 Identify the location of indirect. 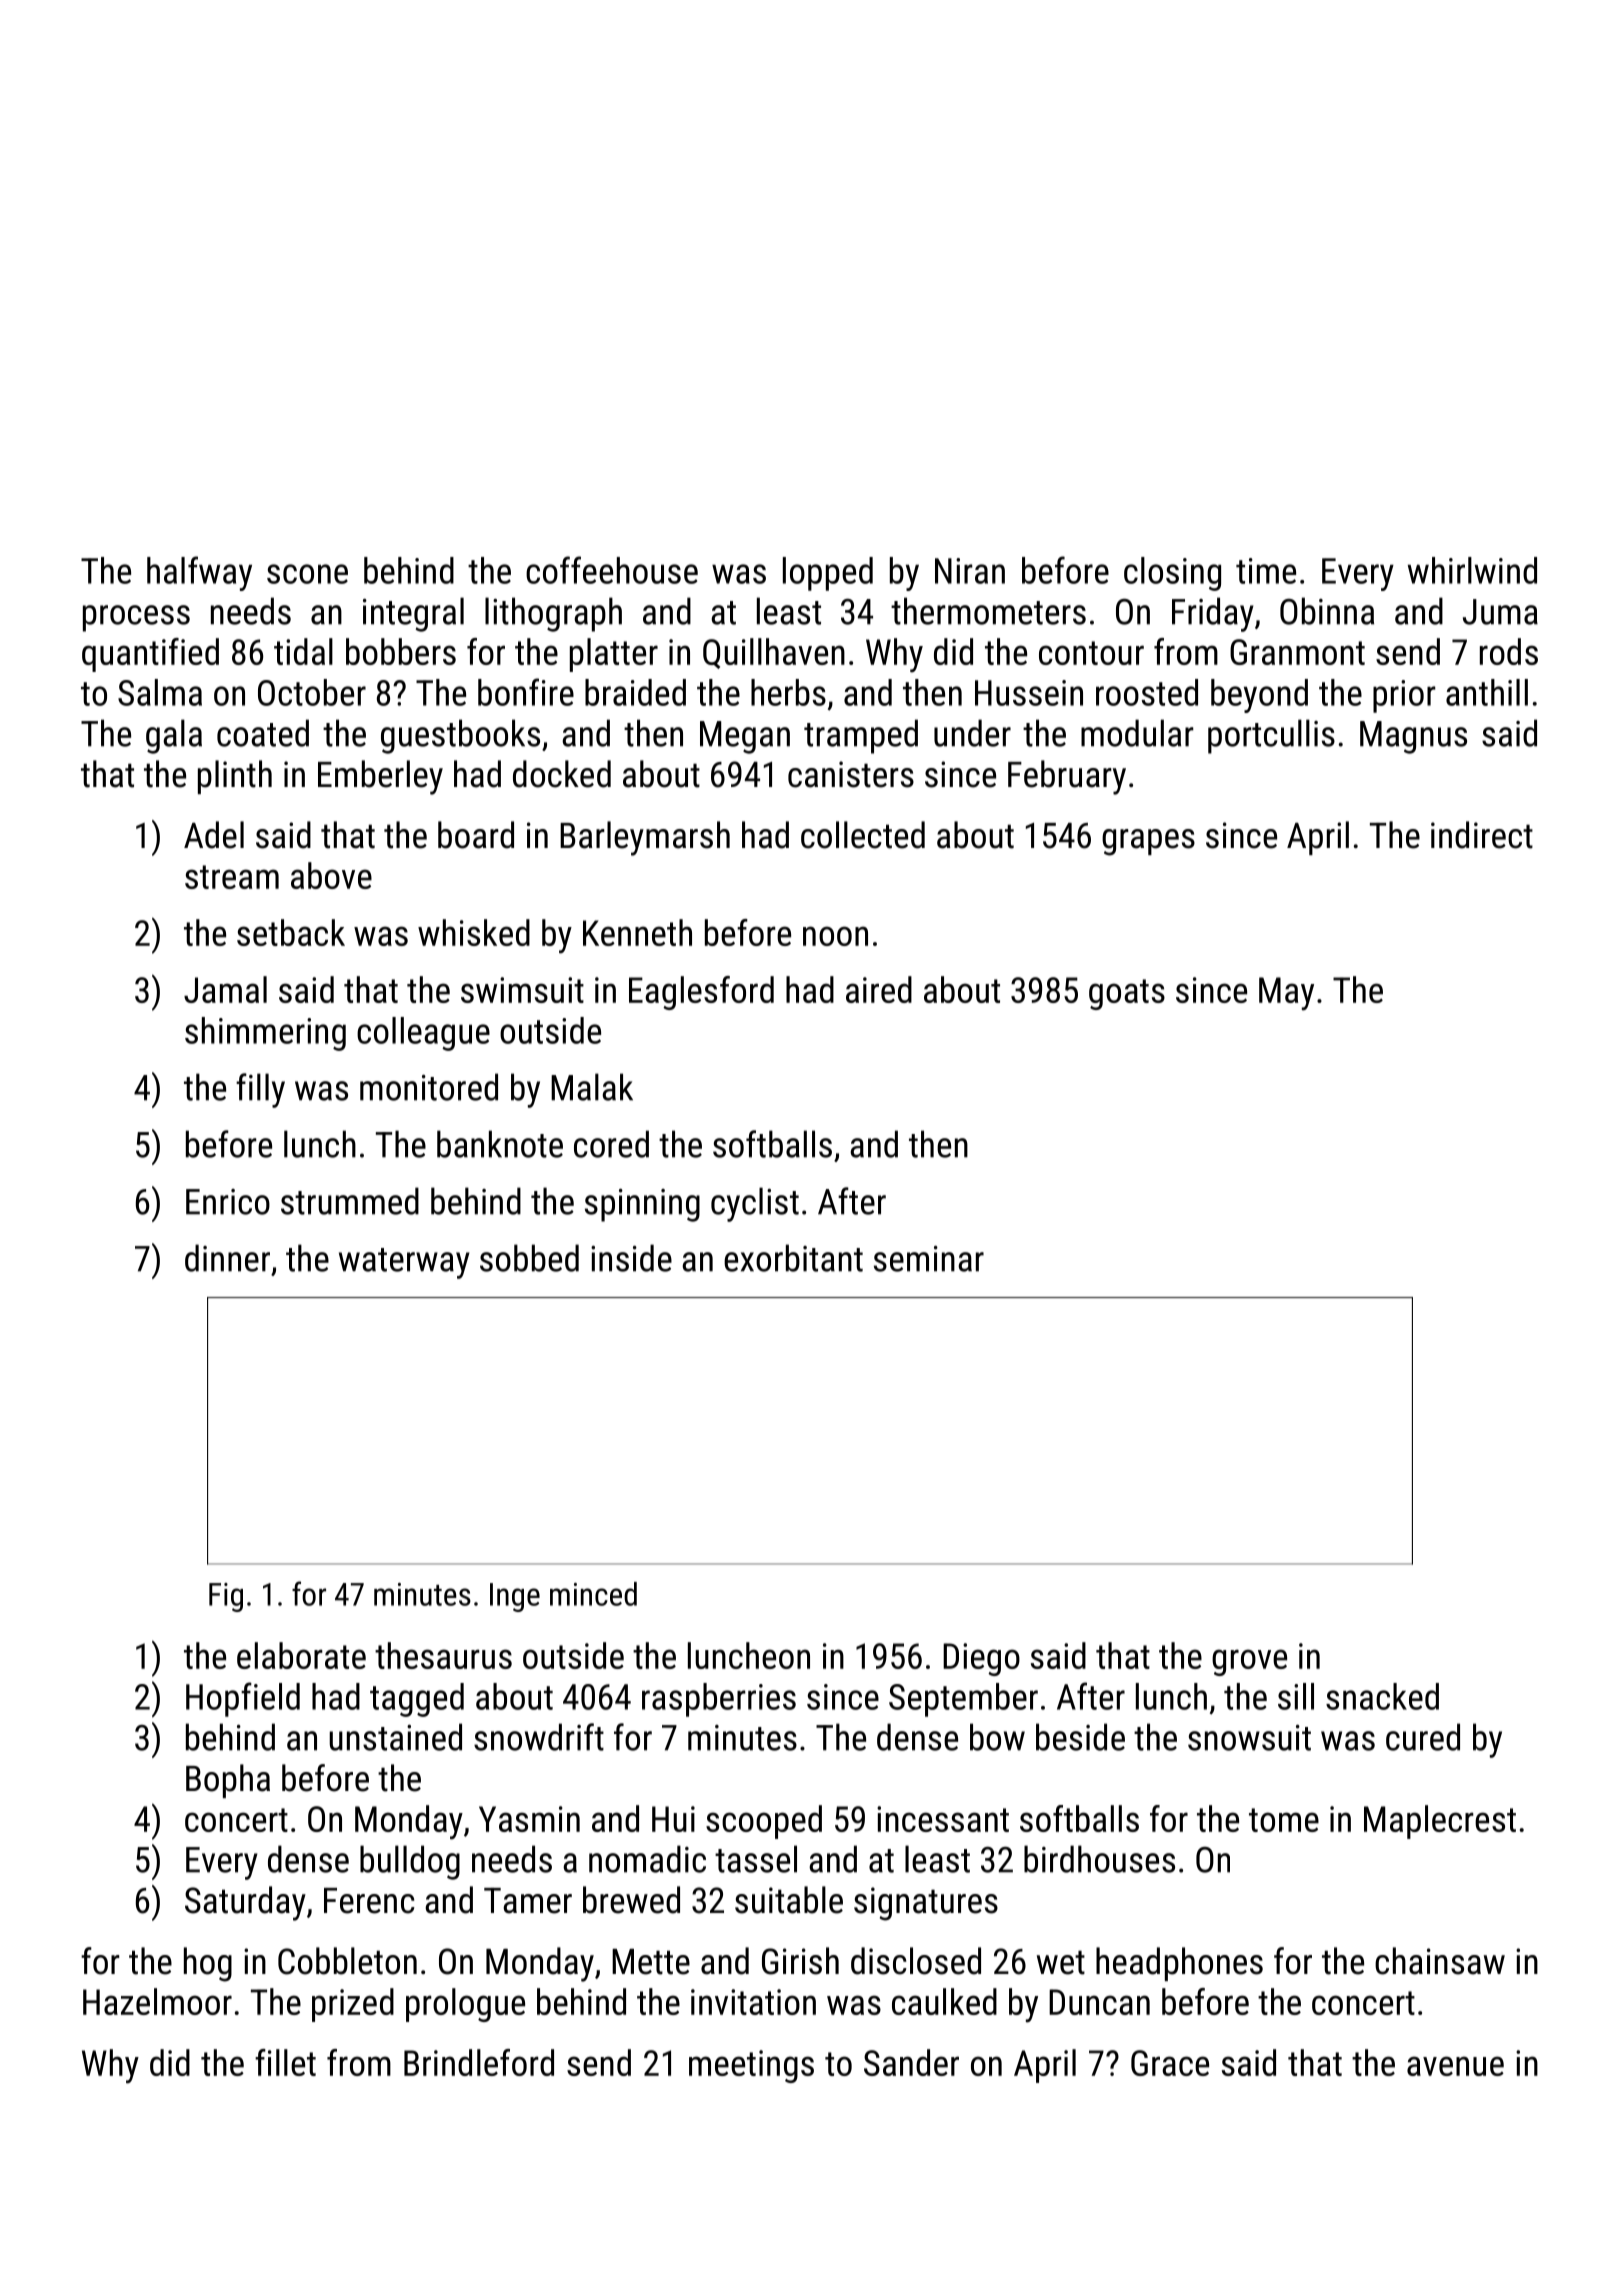
(1482, 835).
